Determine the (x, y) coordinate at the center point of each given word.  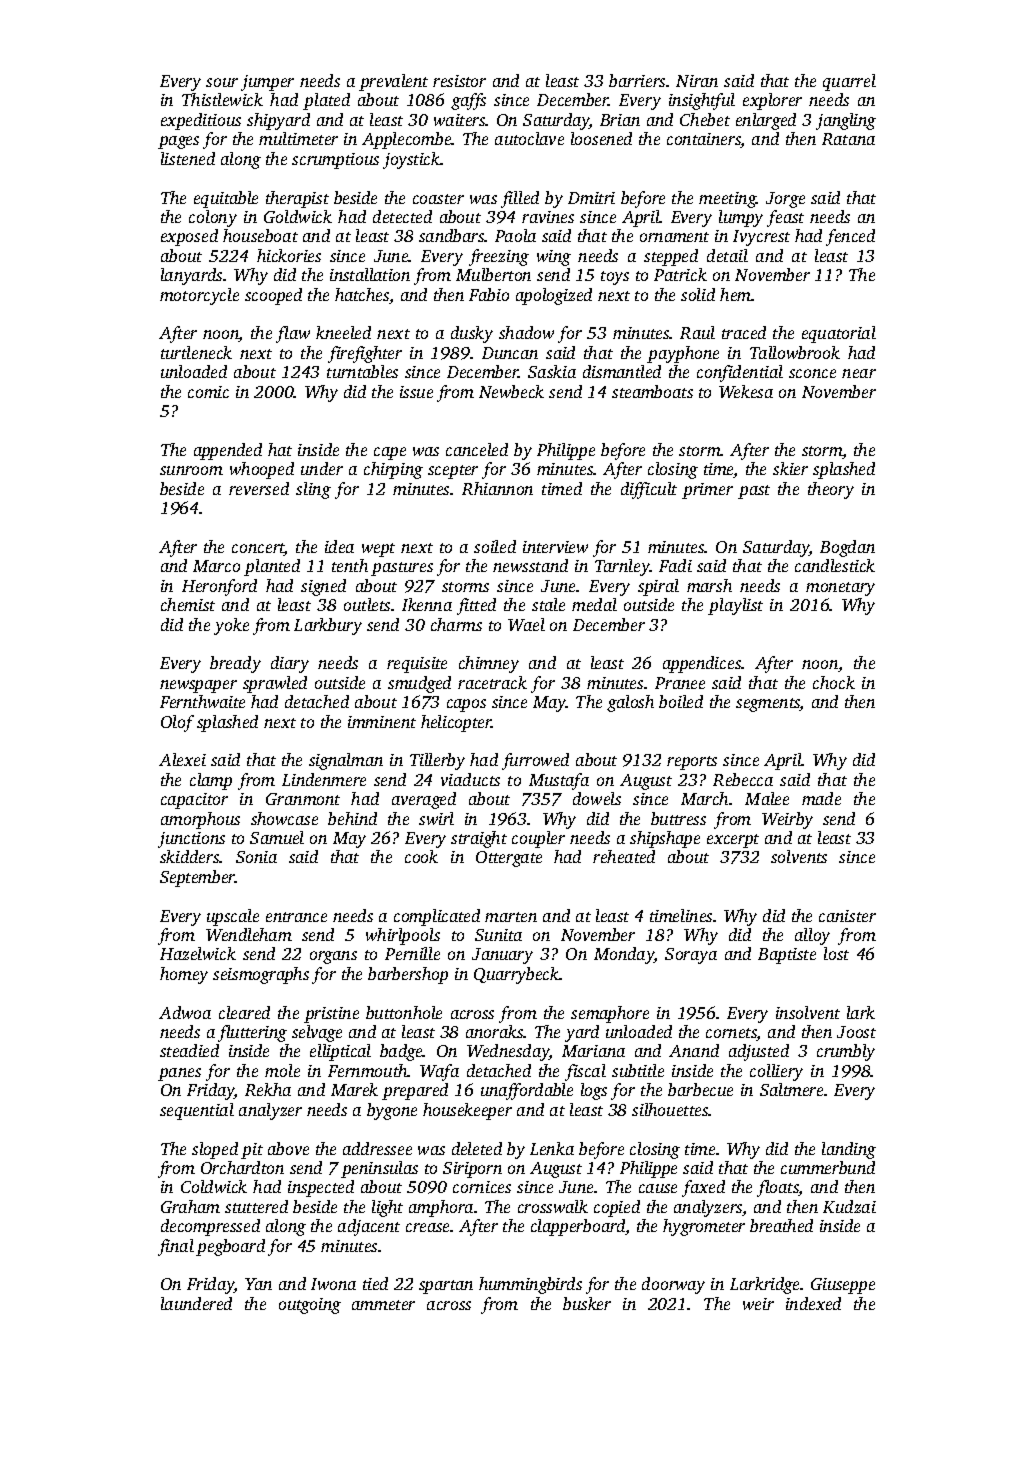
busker (587, 1303)
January (502, 956)
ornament (674, 237)
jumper (267, 83)
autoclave (529, 138)
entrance (296, 917)
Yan (258, 1284)
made (821, 798)
